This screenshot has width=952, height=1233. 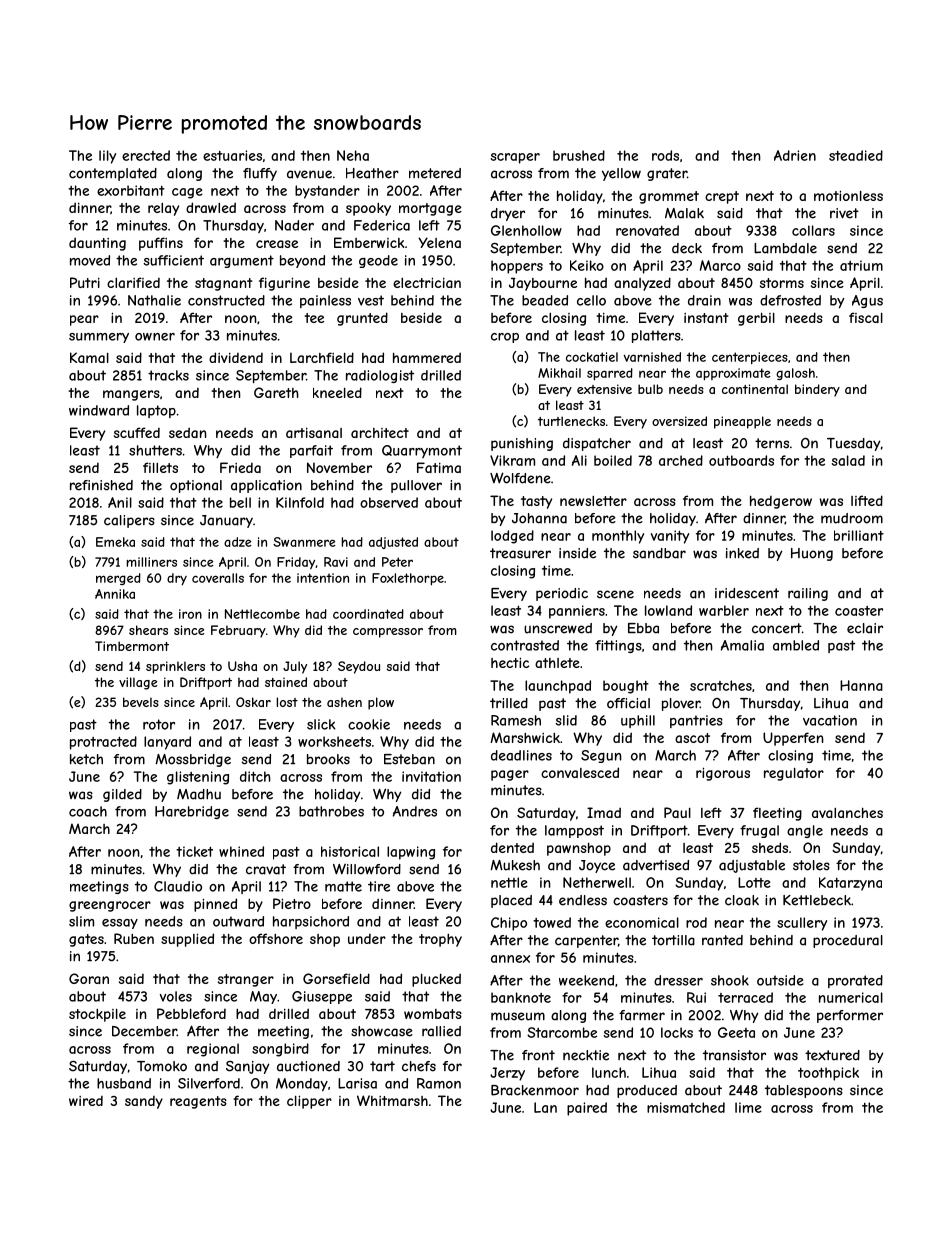 I want to click on Huong, so click(x=812, y=554).
